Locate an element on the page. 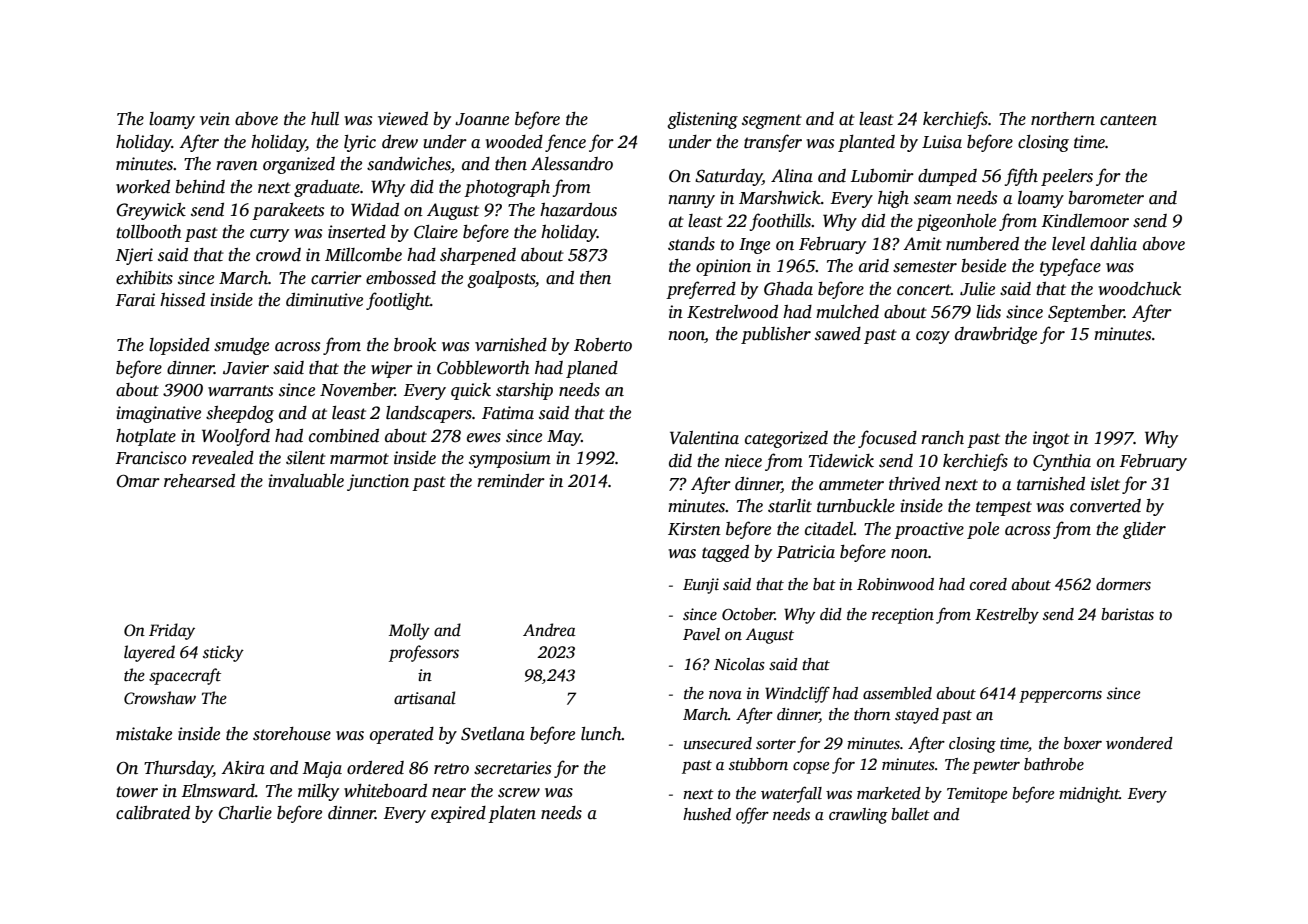 Image resolution: width=1308 pixels, height=924 pixels. platen is located at coordinates (512, 814).
